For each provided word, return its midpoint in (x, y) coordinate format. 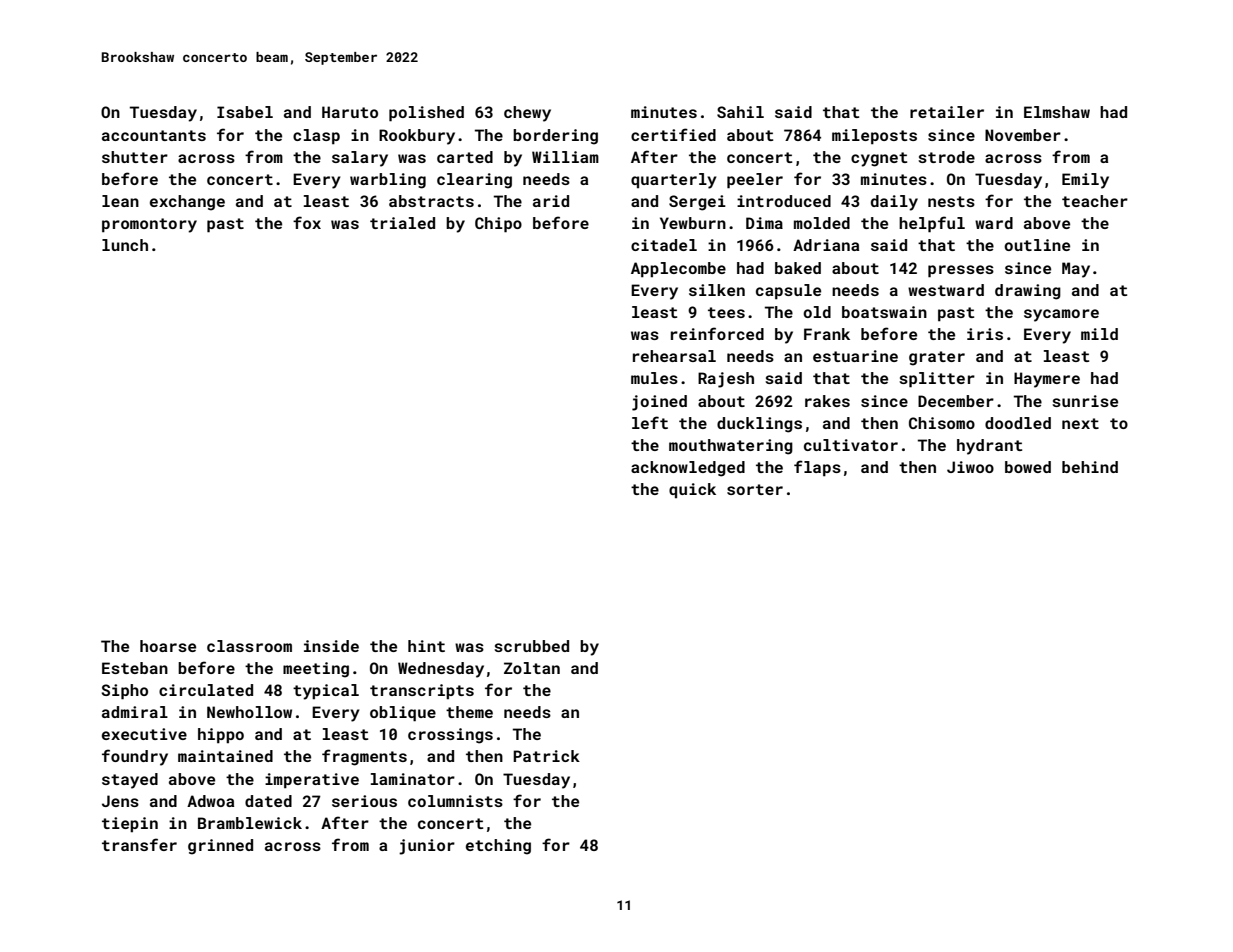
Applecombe (678, 270)
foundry (135, 757)
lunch (125, 245)
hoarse (168, 646)
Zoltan (532, 668)
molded (822, 223)
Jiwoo (970, 467)
